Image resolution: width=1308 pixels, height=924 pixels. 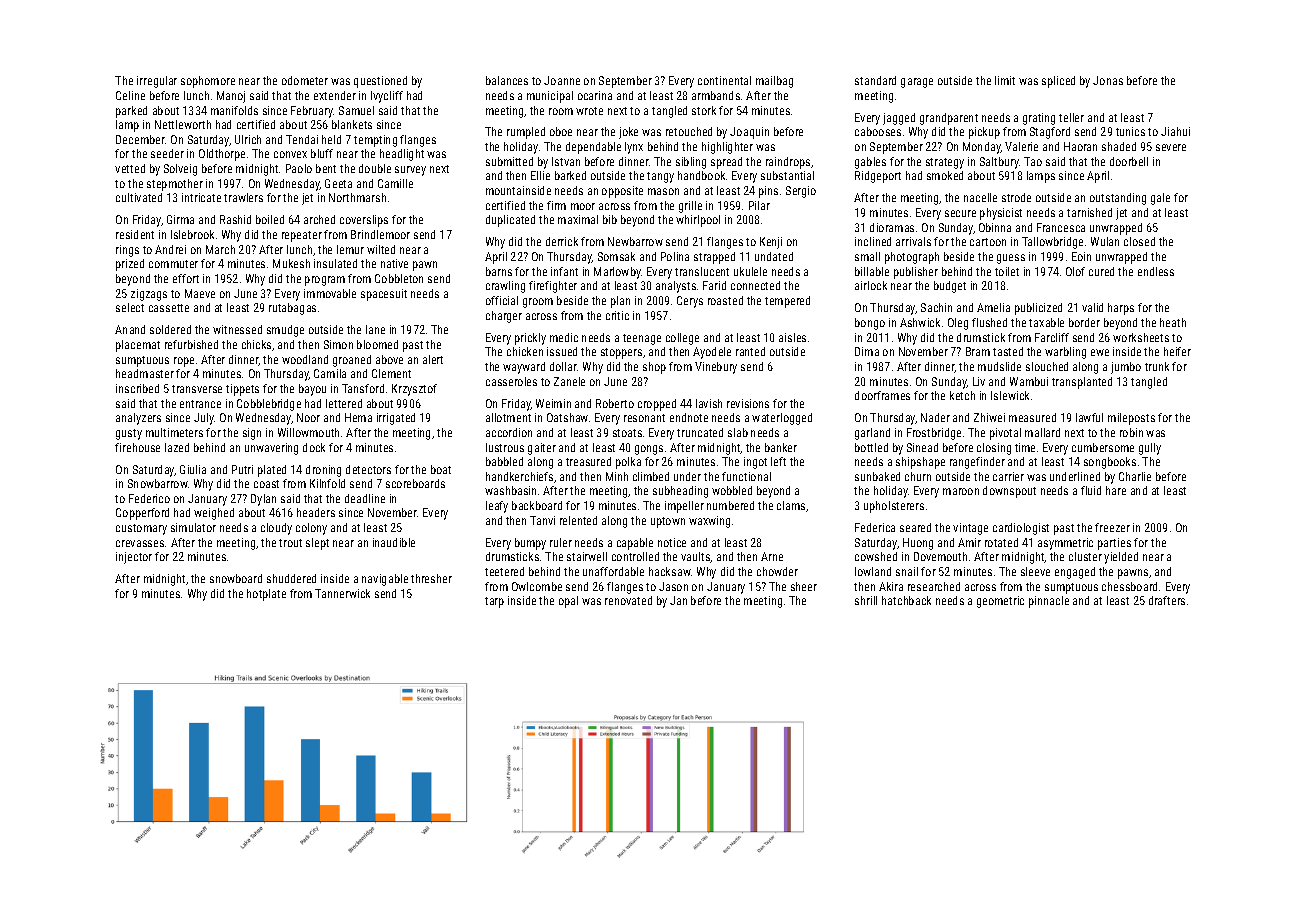 What do you see at coordinates (140, 543) in the screenshot?
I see `crevasses` at bounding box center [140, 543].
